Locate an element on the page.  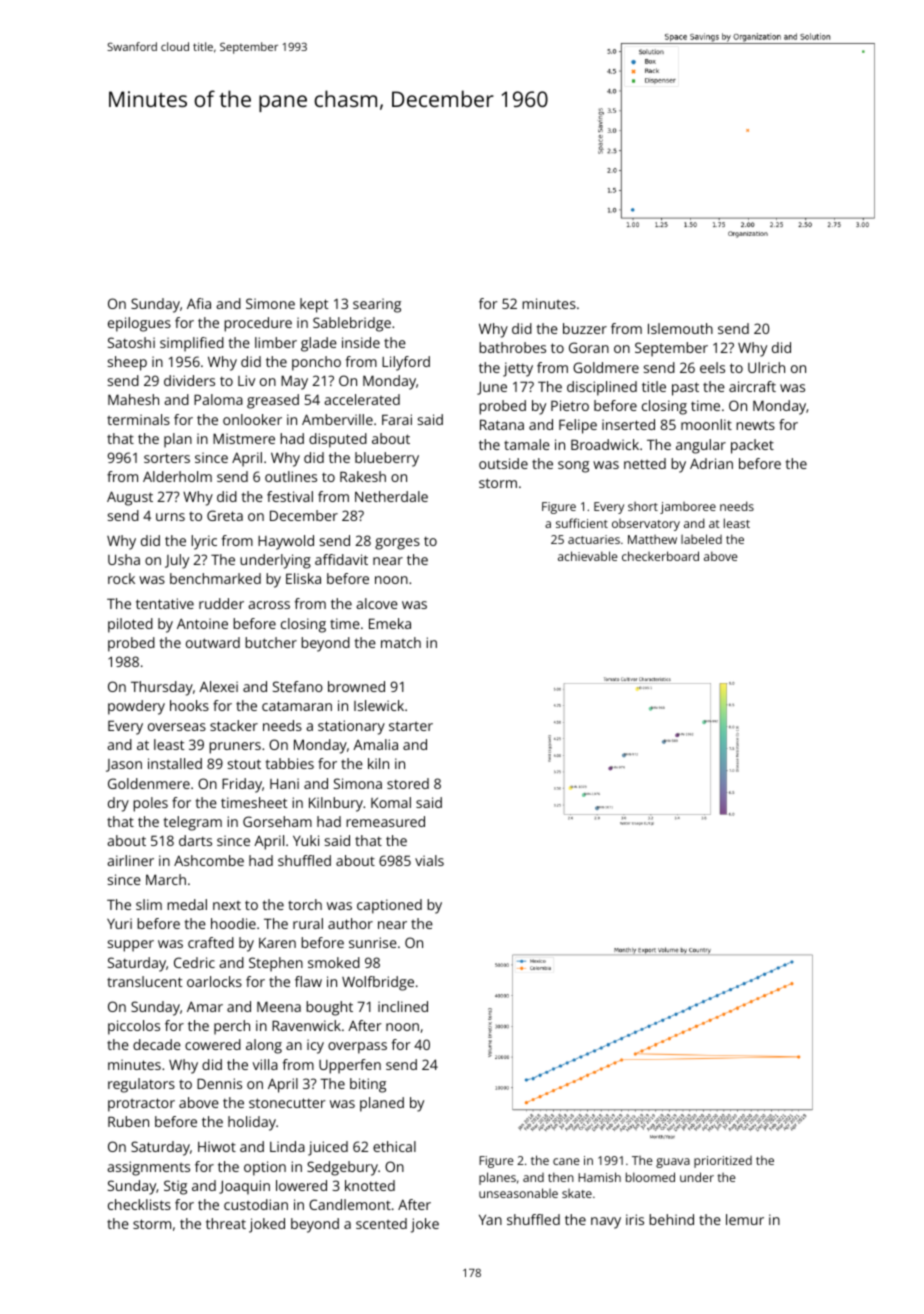
checkerboard is located at coordinates (660, 556).
